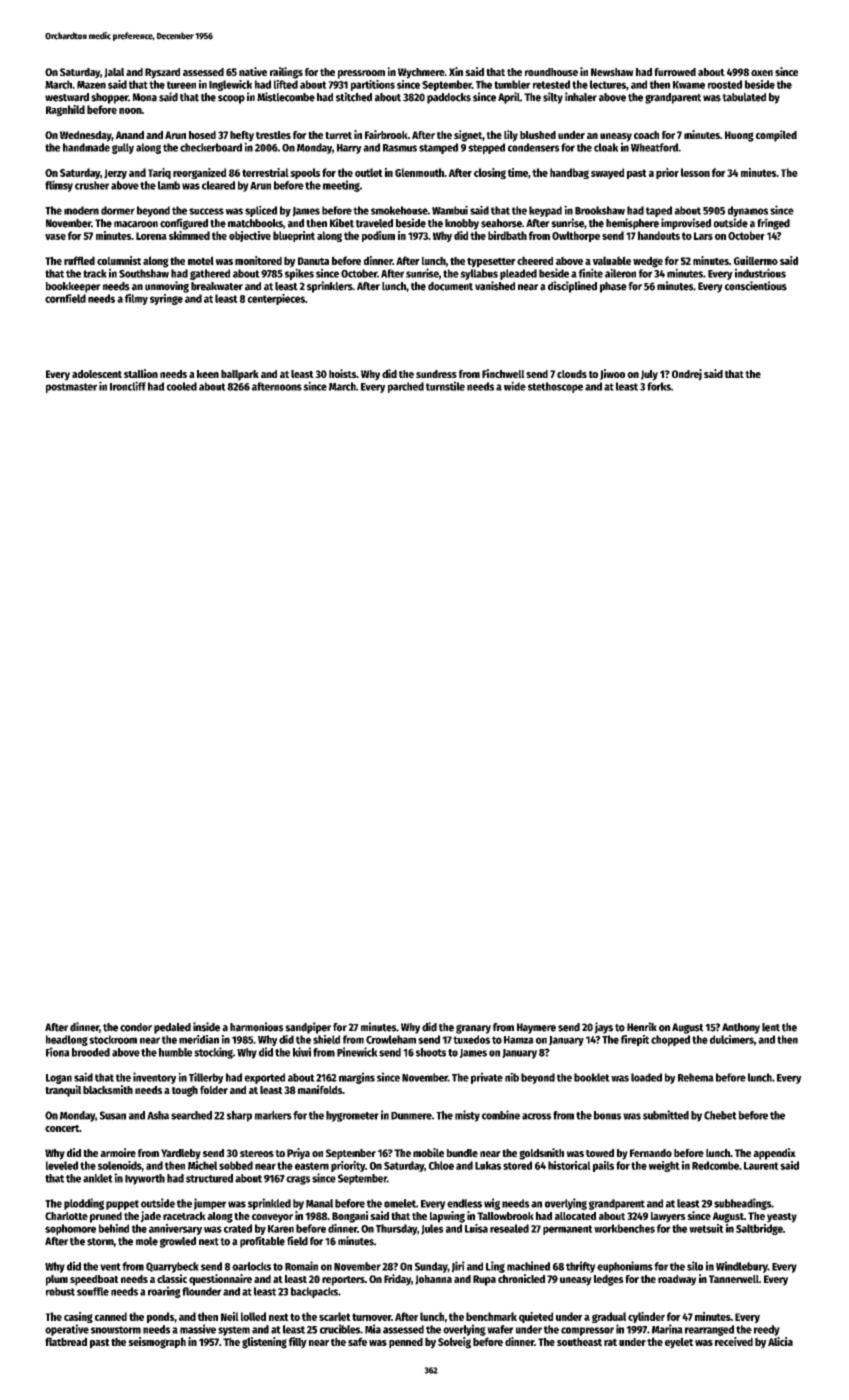 This document has width=849, height=1400. What do you see at coordinates (675, 72) in the document?
I see `furrowed` at bounding box center [675, 72].
